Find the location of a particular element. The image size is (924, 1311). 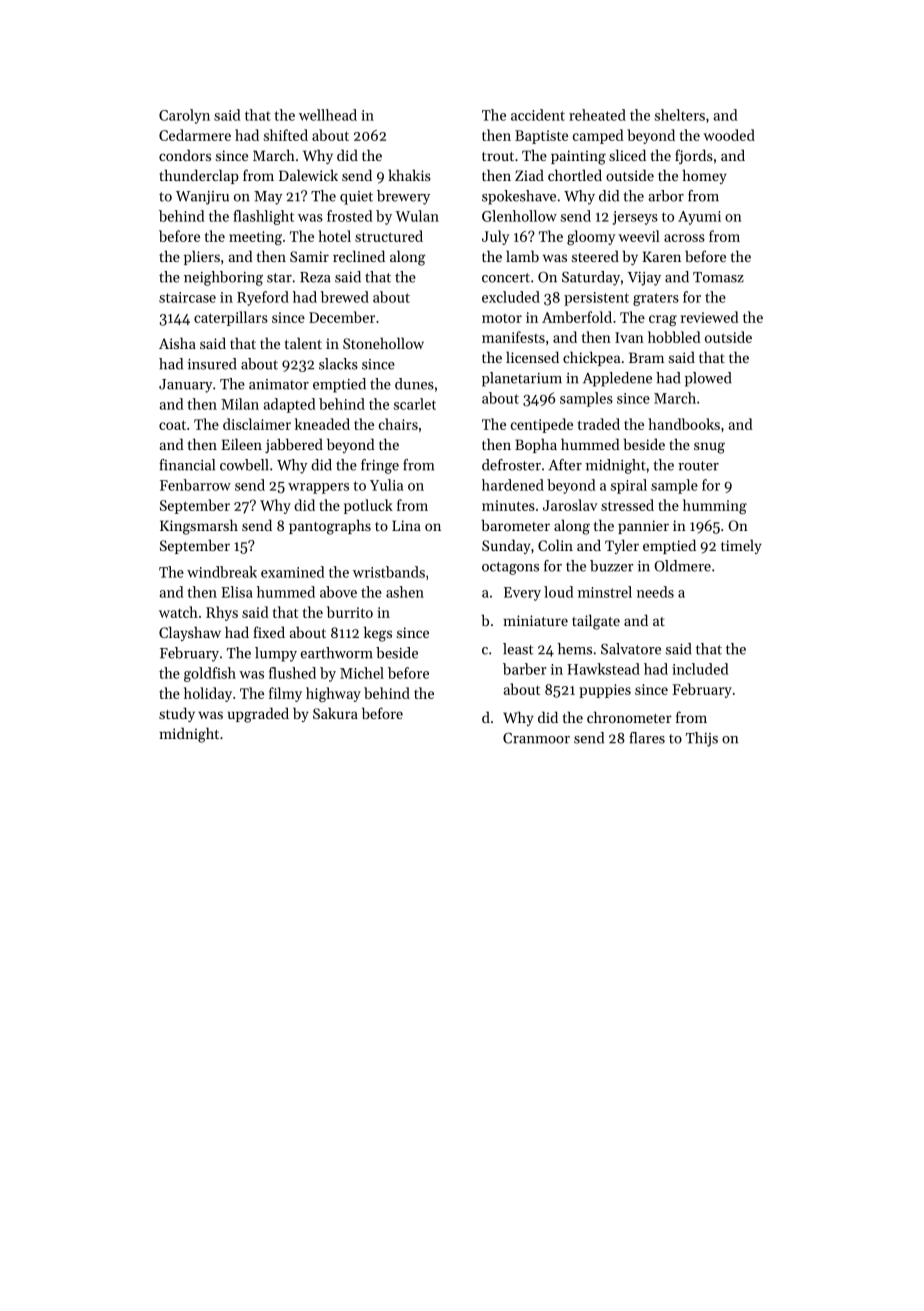

needs is located at coordinates (655, 592).
